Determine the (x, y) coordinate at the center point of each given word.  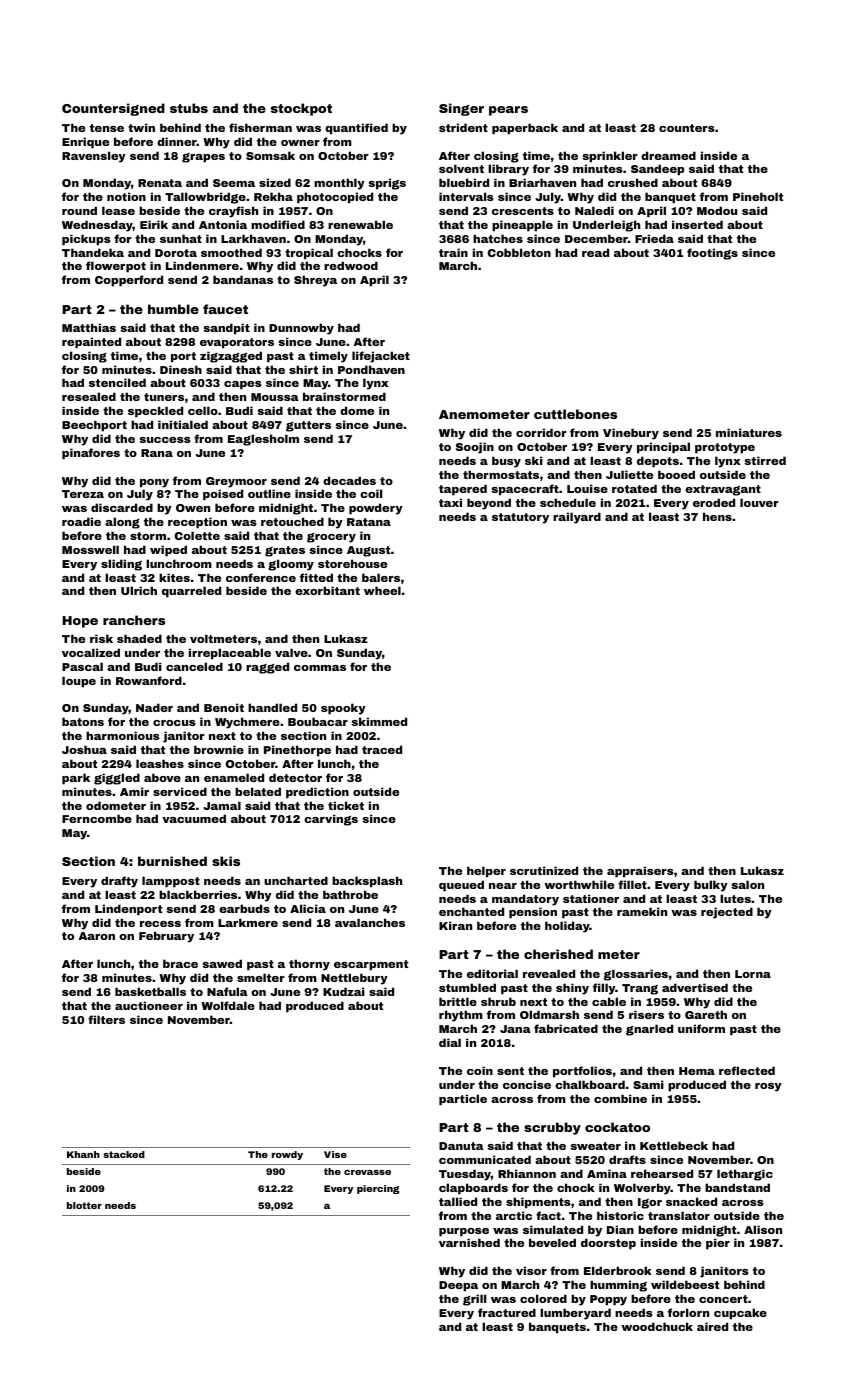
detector (295, 777)
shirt (303, 369)
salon (747, 884)
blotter (84, 1205)
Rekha (273, 196)
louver (759, 502)
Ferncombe (97, 818)
